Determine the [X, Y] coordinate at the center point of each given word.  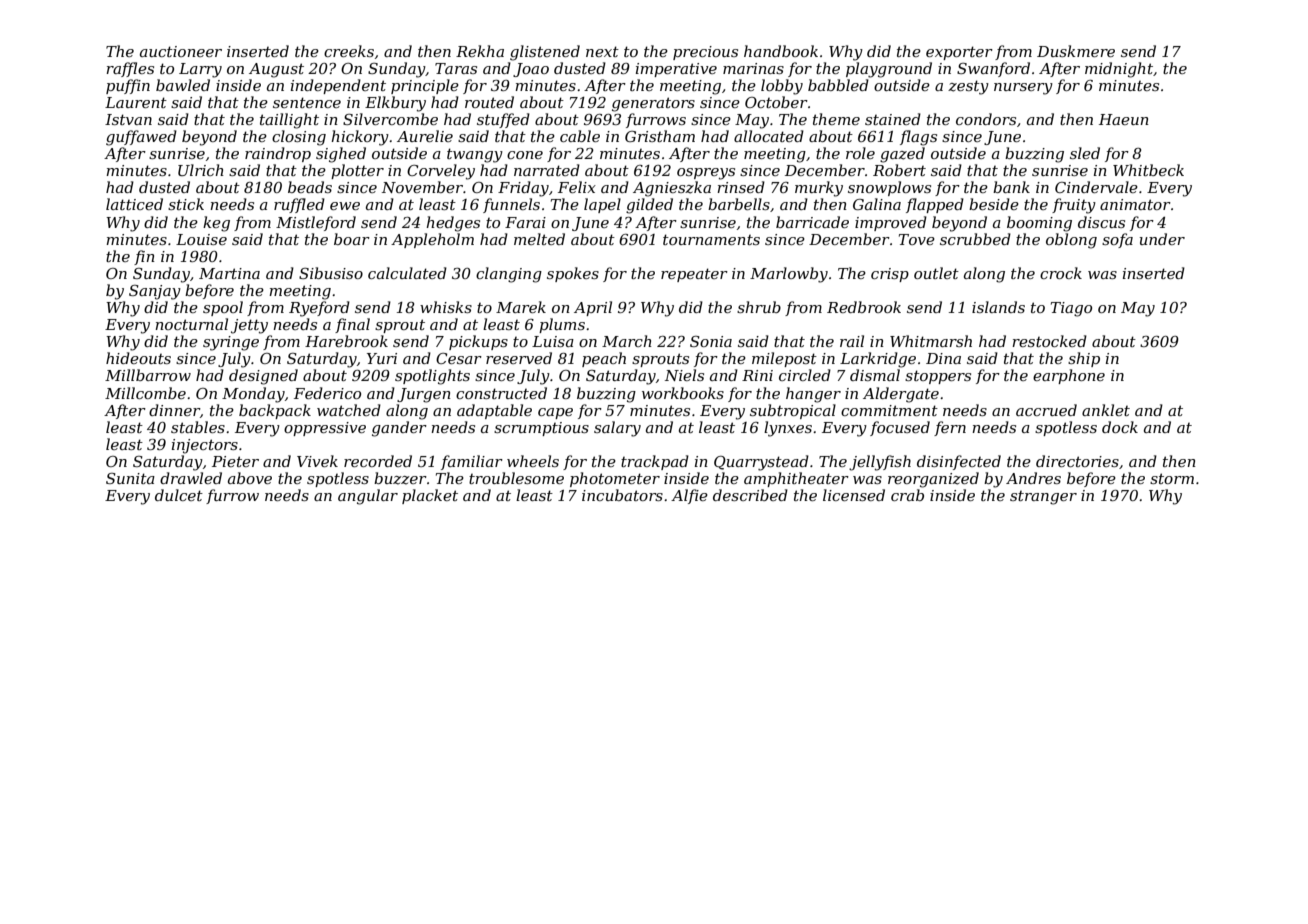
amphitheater [796, 479]
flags [918, 138]
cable [580, 136]
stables [198, 427]
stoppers [938, 377]
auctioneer [181, 51]
